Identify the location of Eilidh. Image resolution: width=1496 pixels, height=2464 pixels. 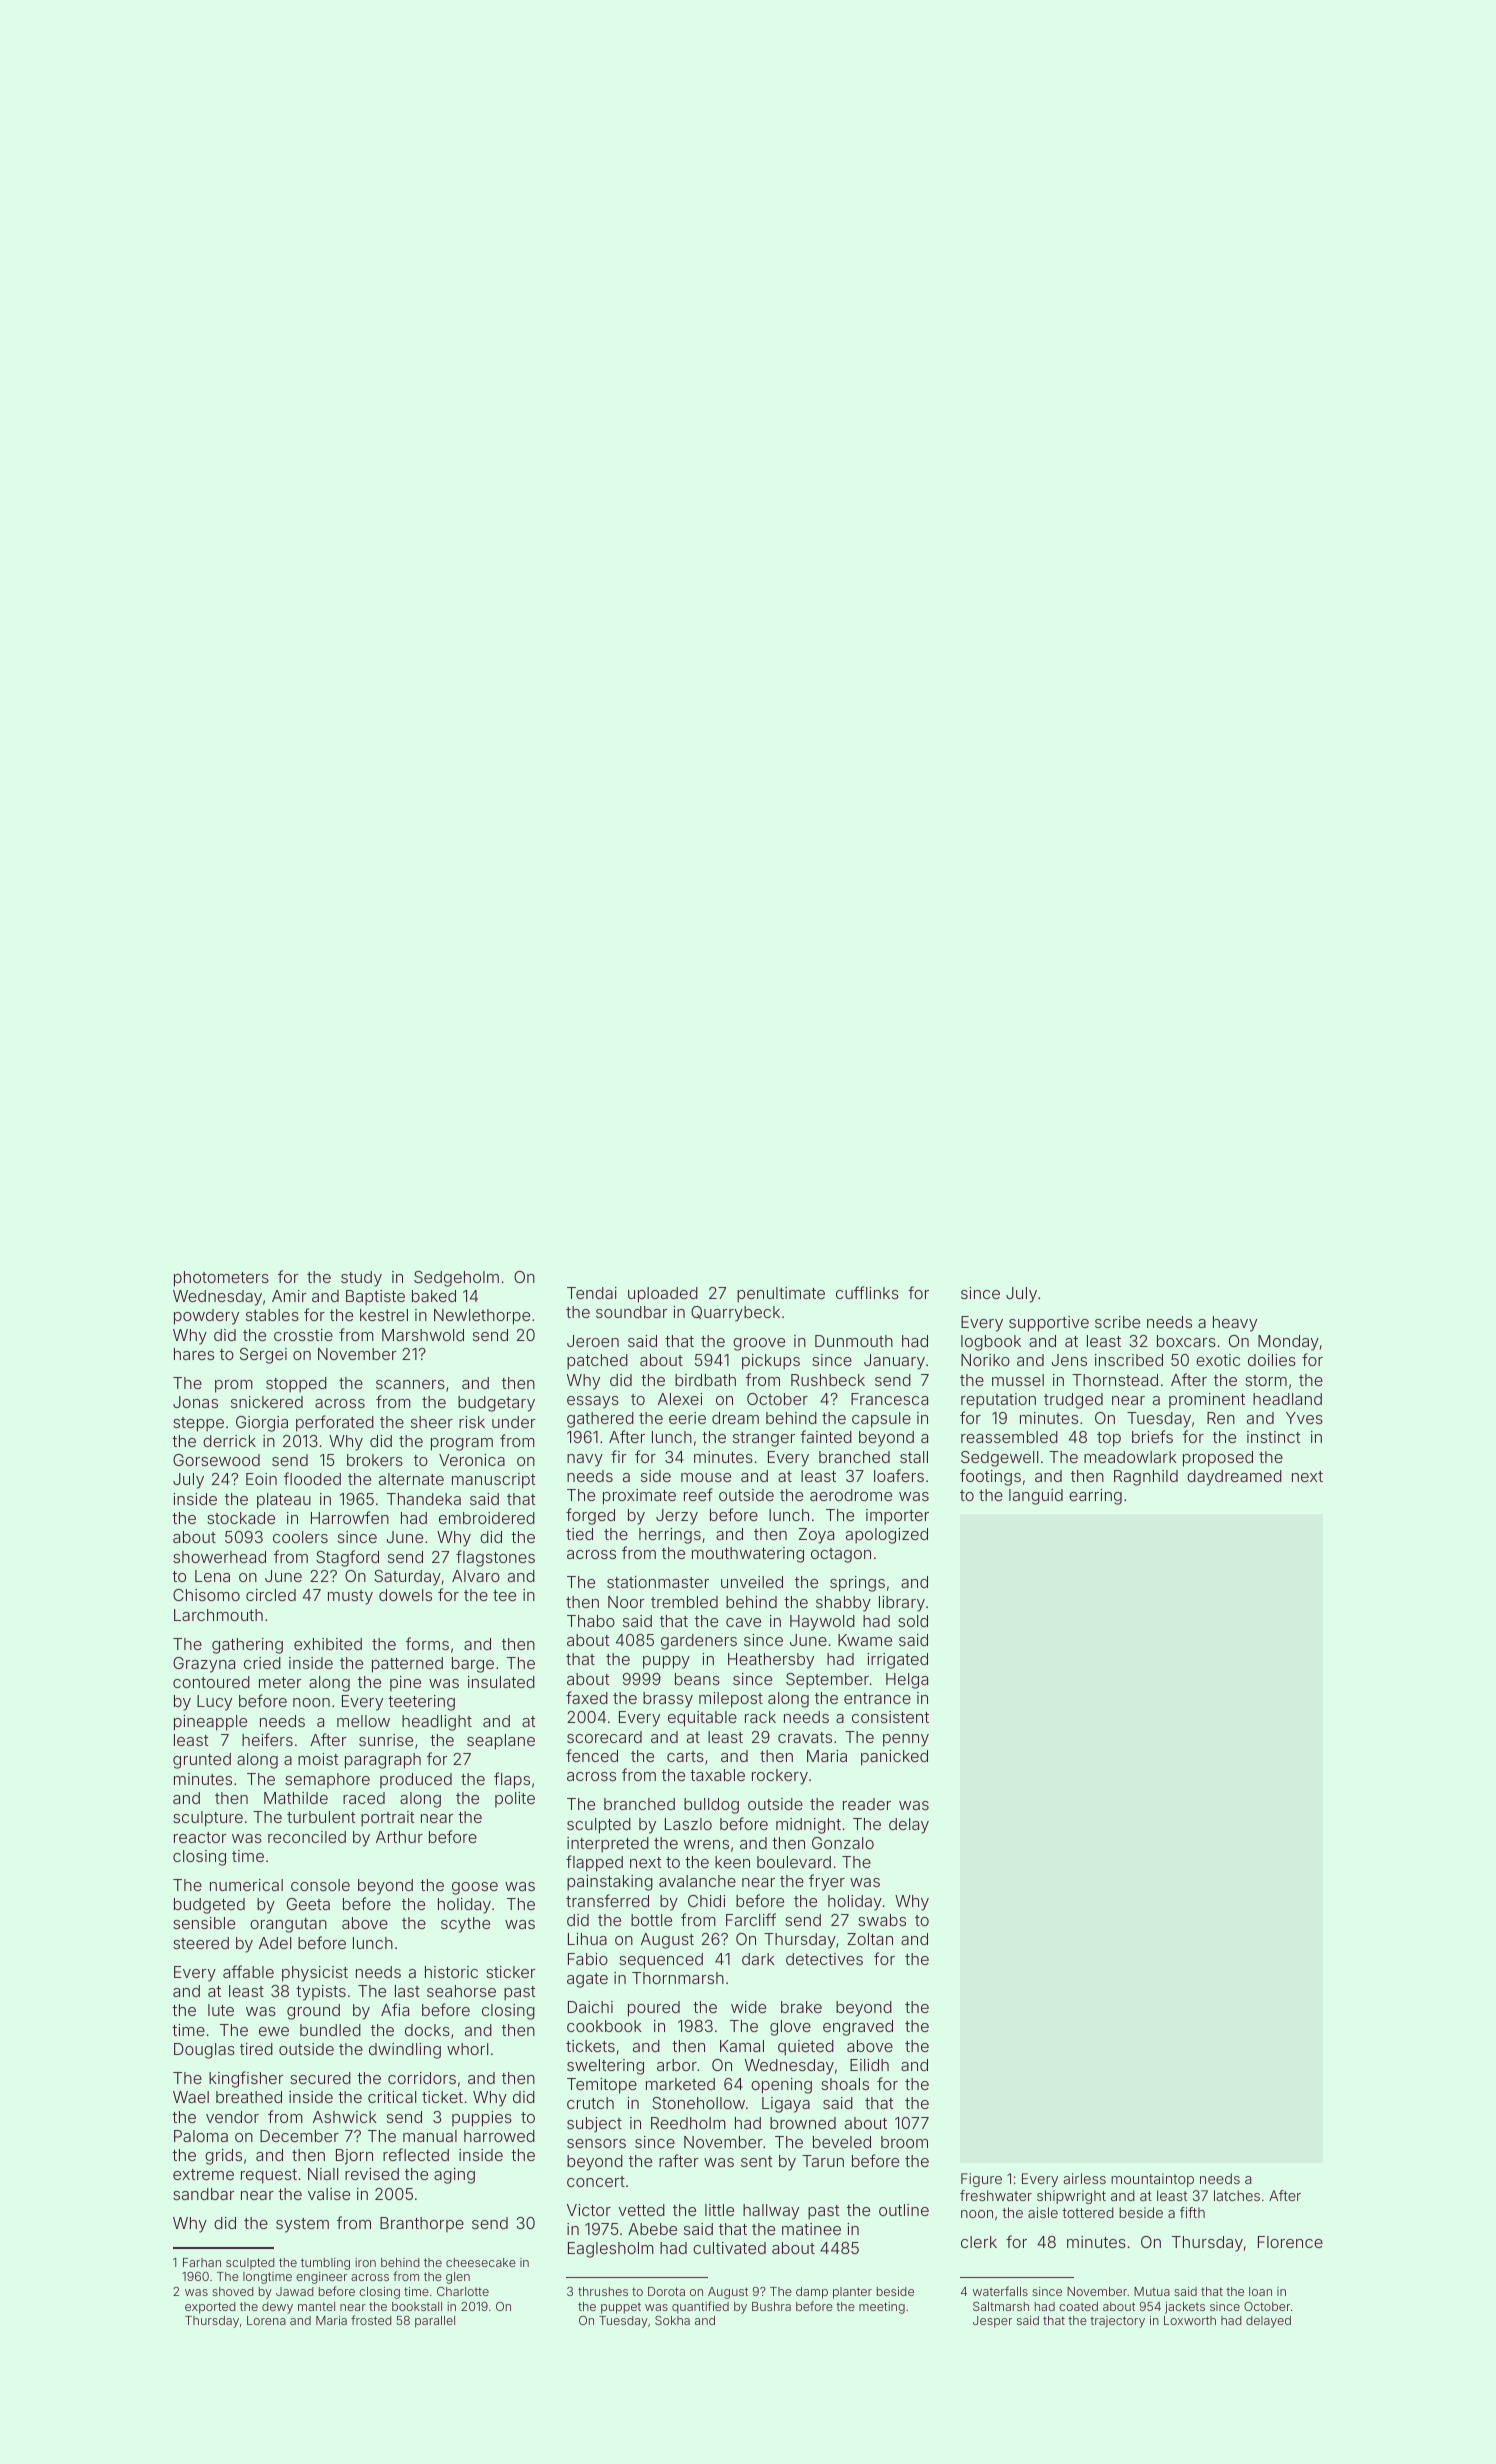
(869, 2065).
